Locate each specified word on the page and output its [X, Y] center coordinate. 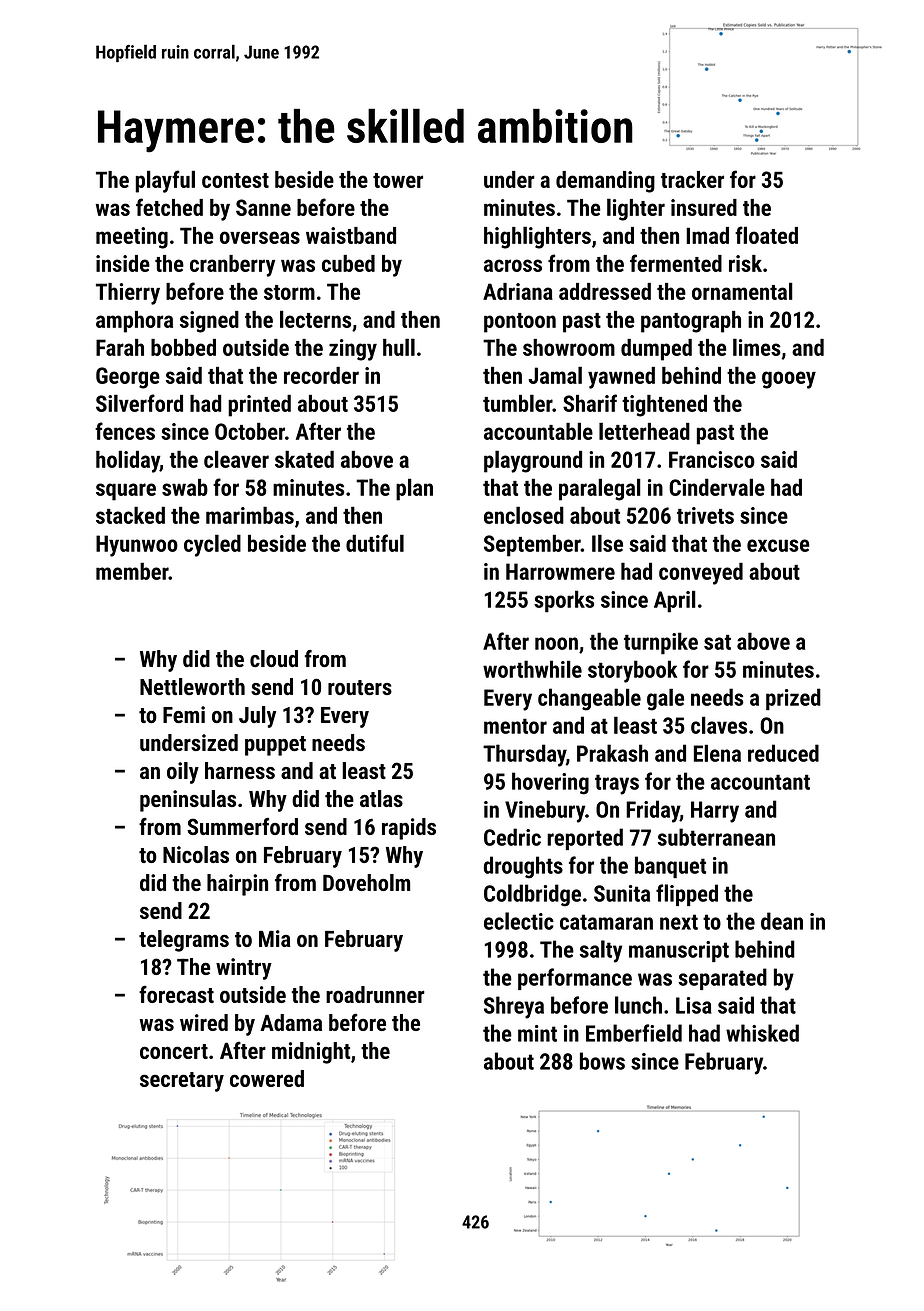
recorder [321, 375]
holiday [128, 461]
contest [235, 180]
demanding [605, 182]
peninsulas [188, 801]
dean [782, 921]
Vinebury [545, 811]
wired [204, 1022]
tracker [692, 179]
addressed [605, 291]
